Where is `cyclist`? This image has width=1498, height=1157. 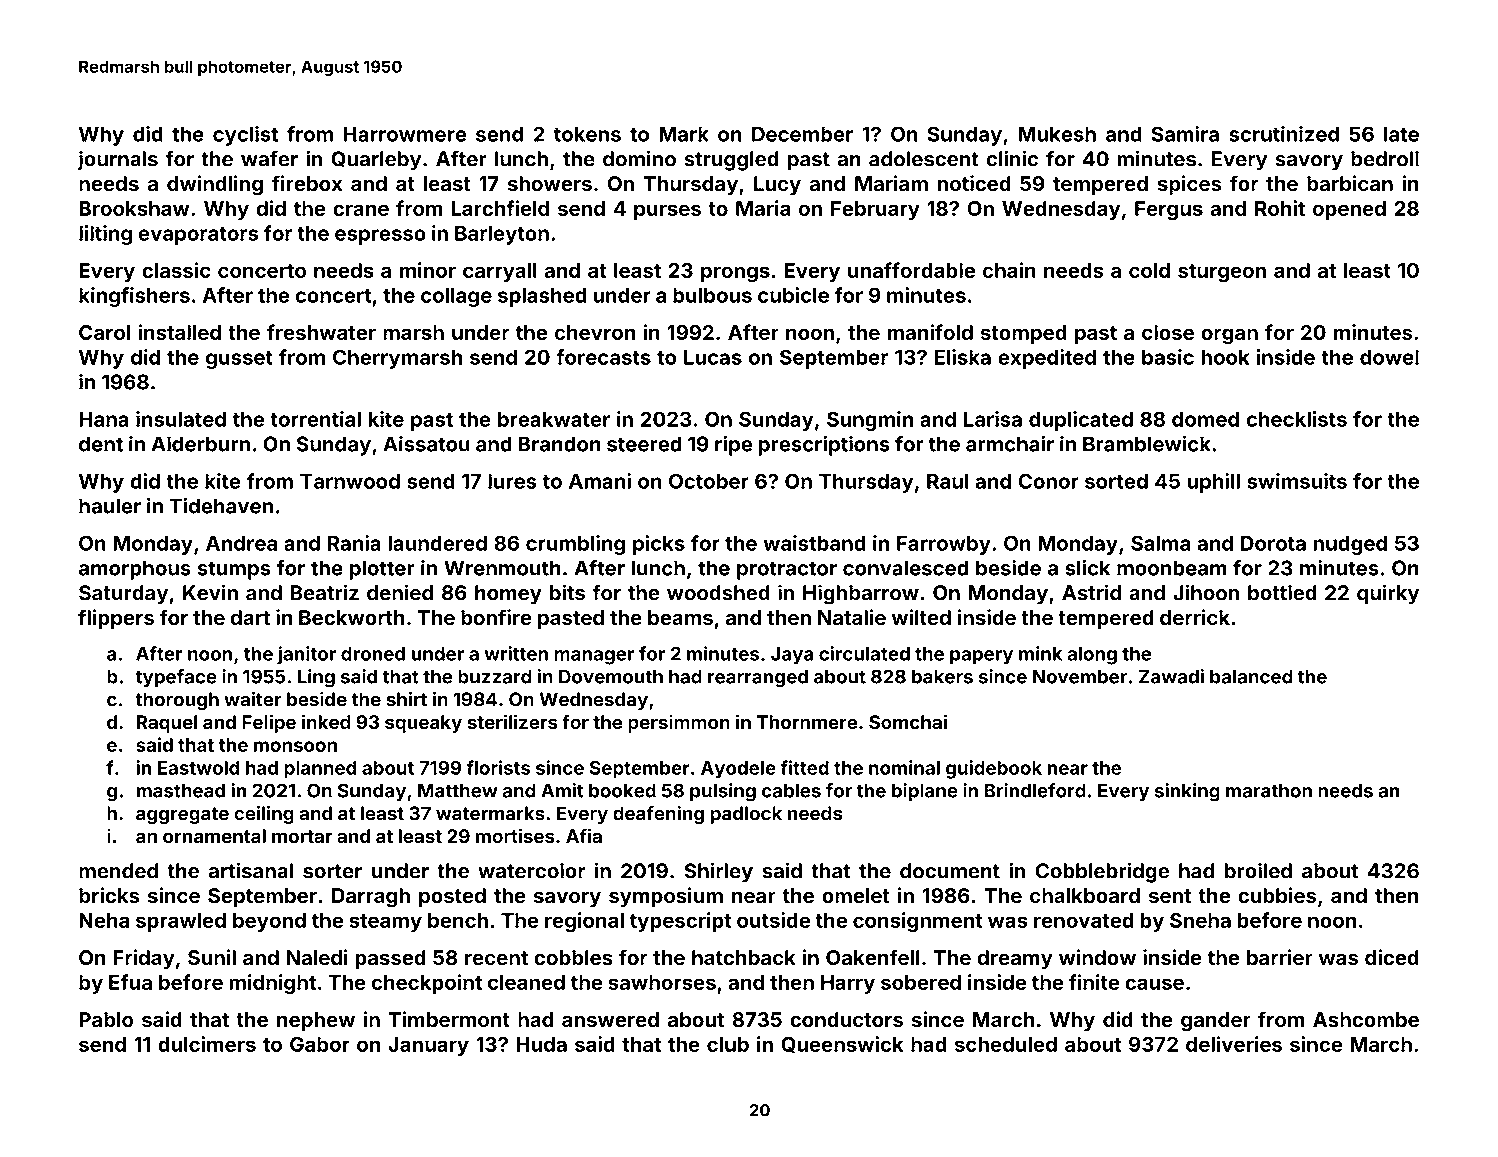 cyclist is located at coordinates (245, 136).
